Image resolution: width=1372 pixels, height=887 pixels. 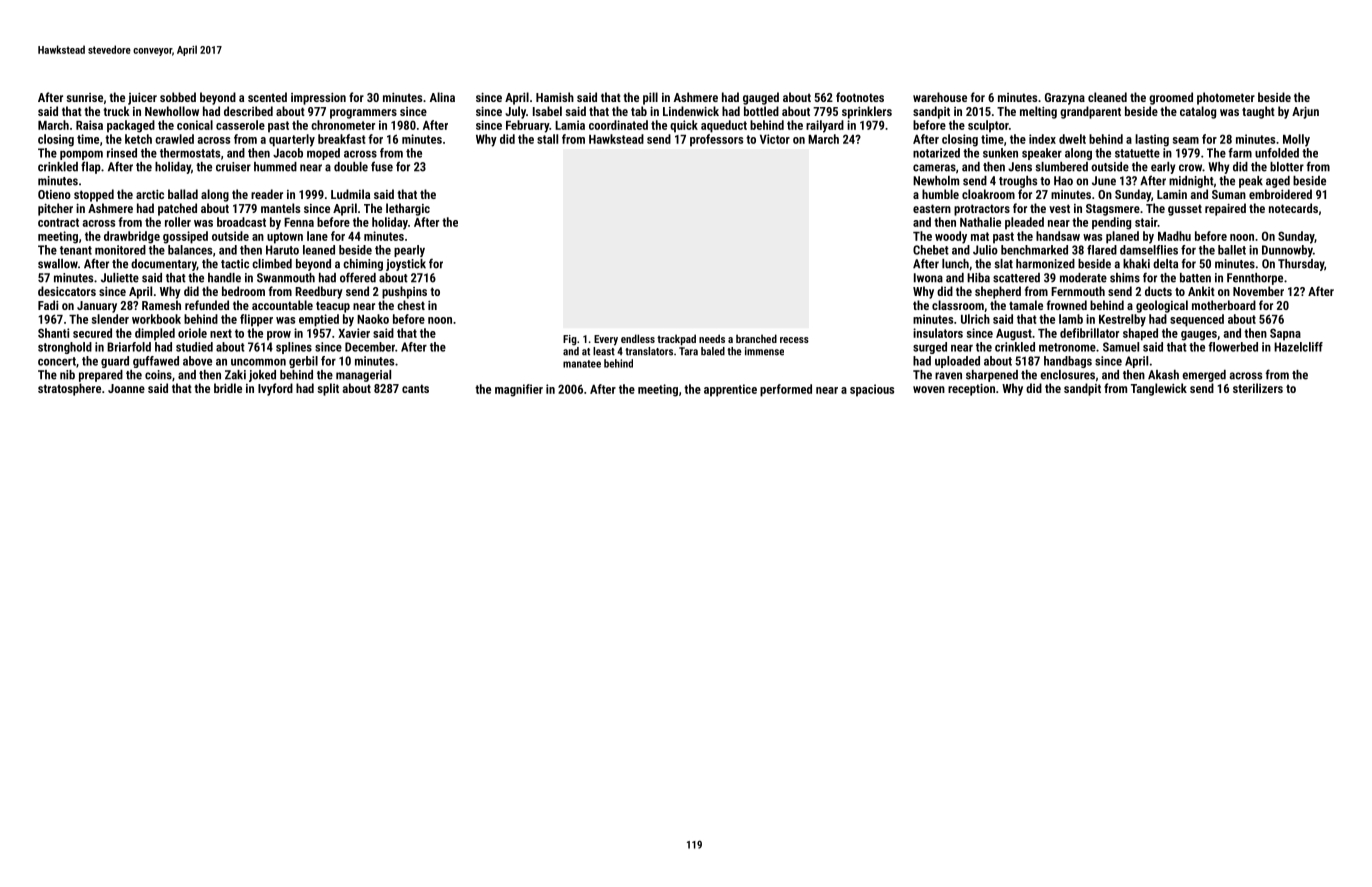 I want to click on concert, so click(x=57, y=361).
